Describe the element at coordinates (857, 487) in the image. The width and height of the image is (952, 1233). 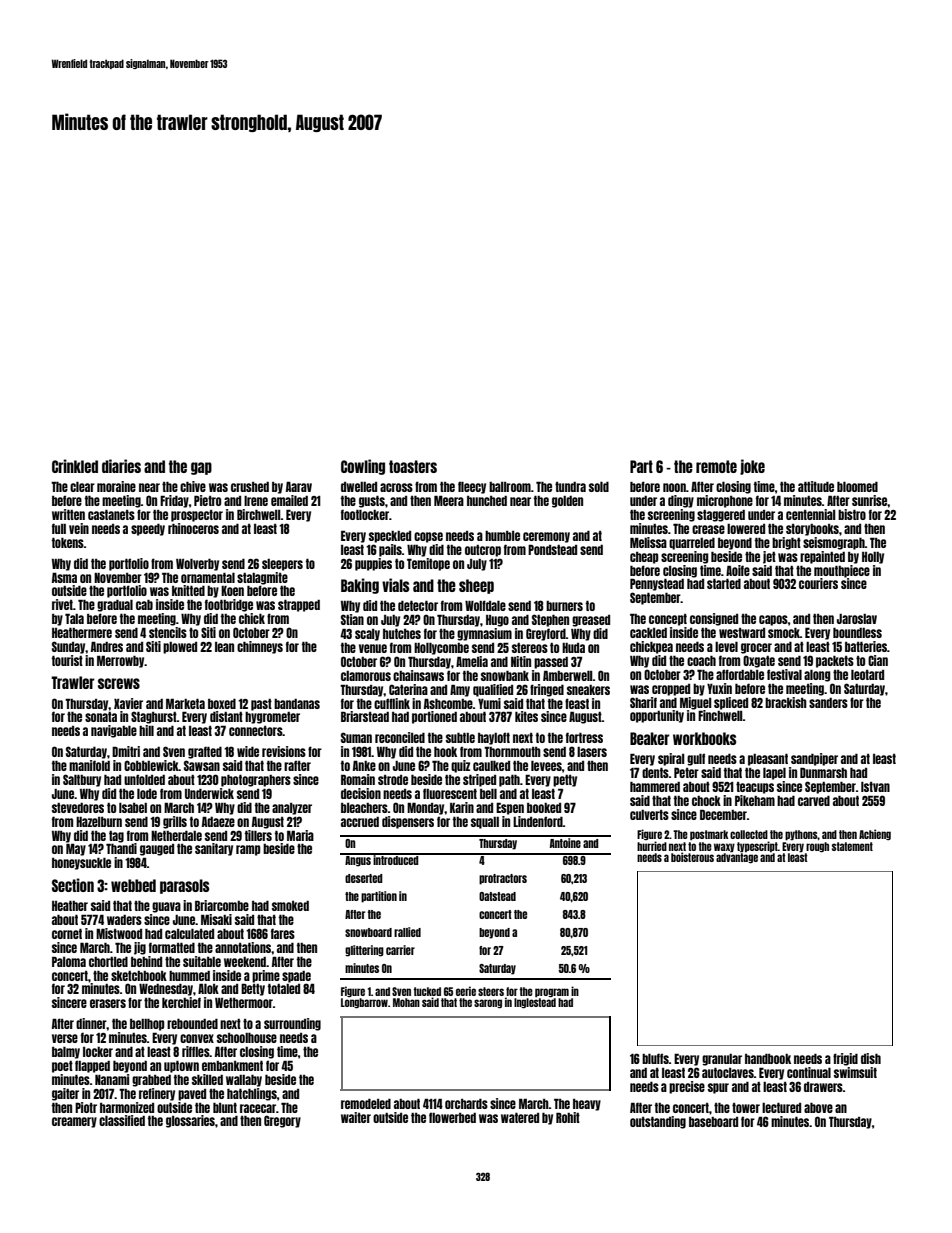
I see `bloomed` at that location.
